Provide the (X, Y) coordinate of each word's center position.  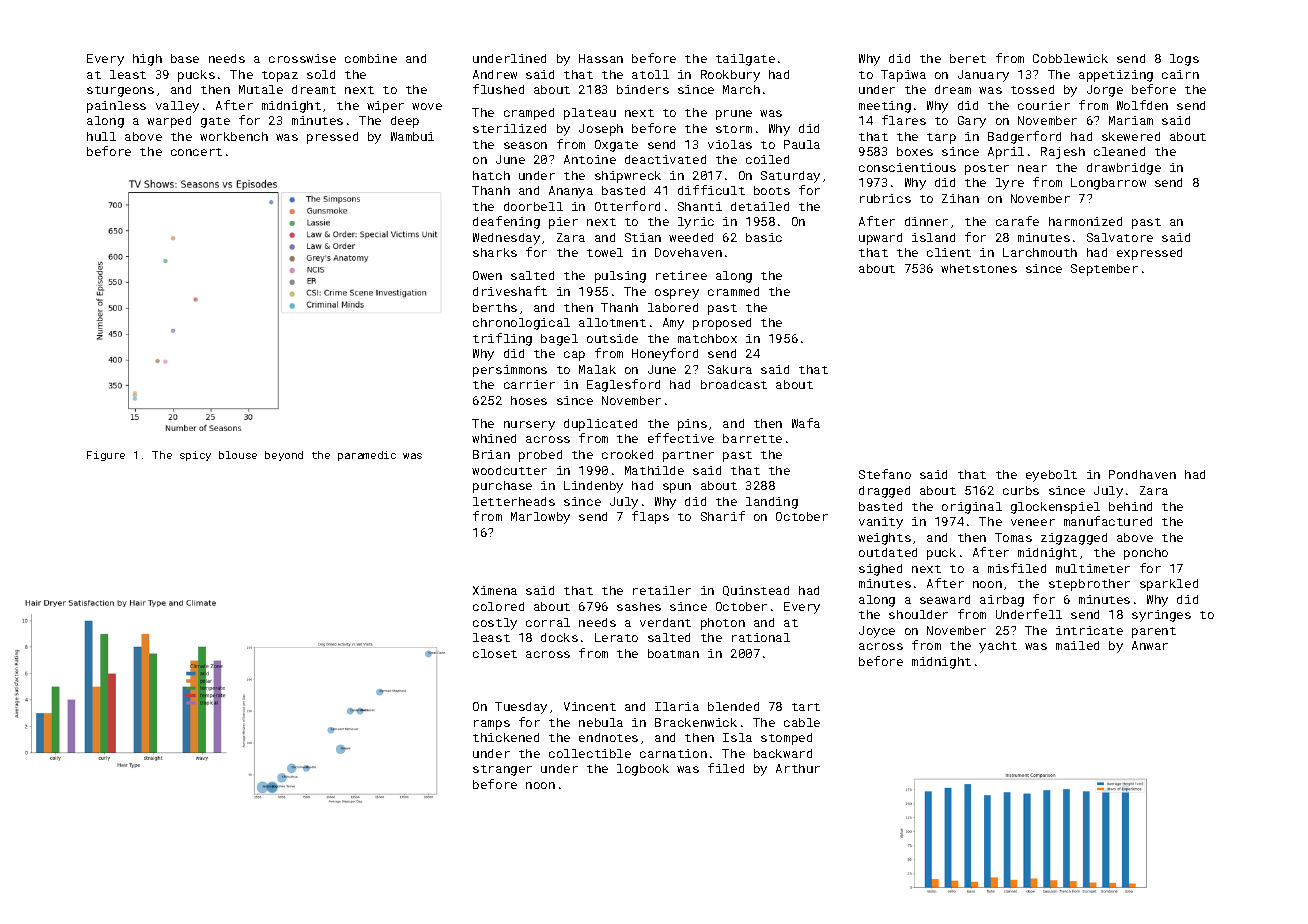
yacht (998, 647)
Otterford (627, 206)
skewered (1131, 136)
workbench (234, 136)
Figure (106, 456)
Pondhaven (1142, 474)
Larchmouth (1040, 252)
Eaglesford (623, 385)
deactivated (665, 159)
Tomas (1013, 537)
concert (196, 152)
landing (772, 503)
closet (495, 653)
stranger (502, 770)
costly (495, 624)
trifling (502, 339)
